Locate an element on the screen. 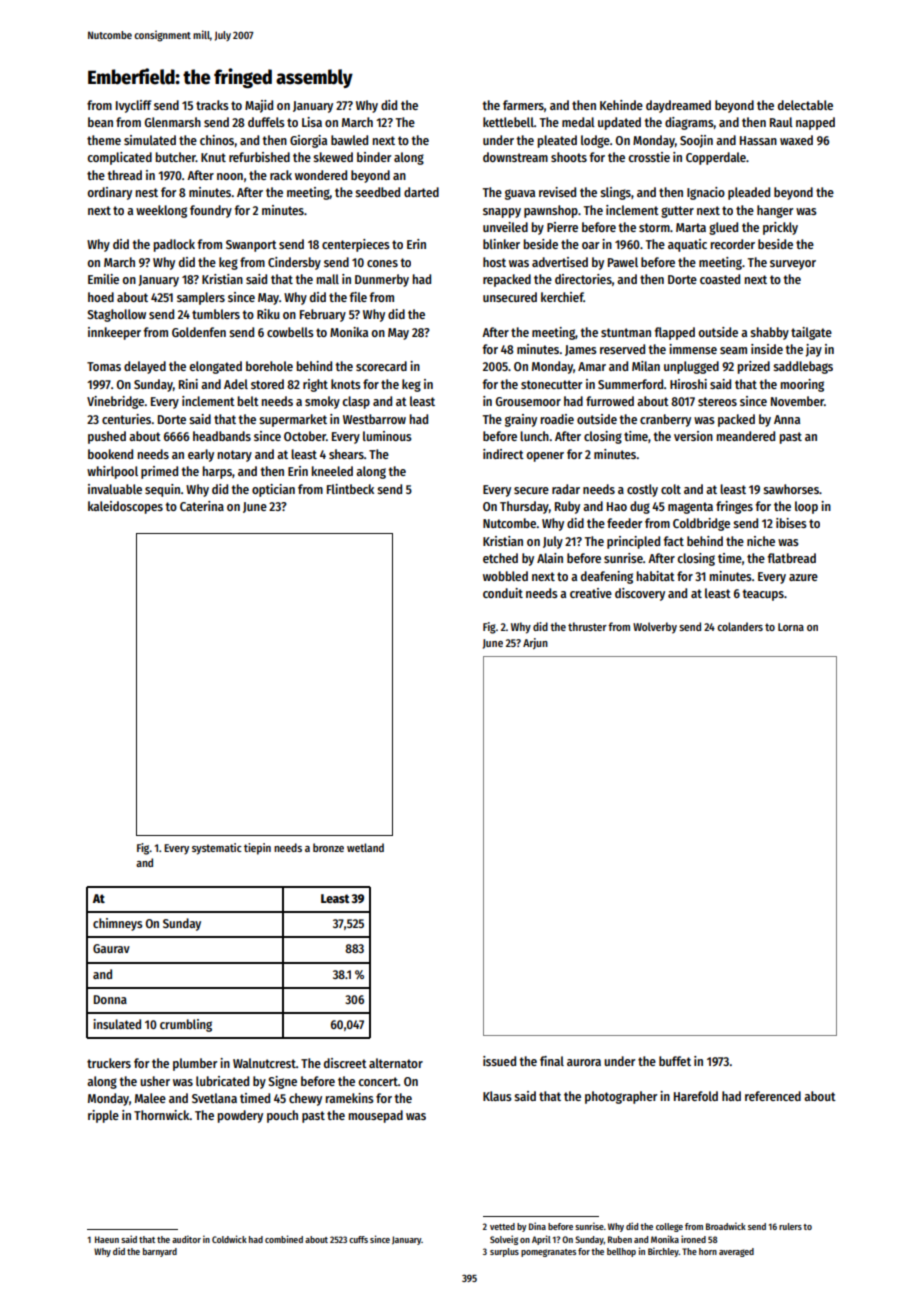 This screenshot has height=1308, width=924. final is located at coordinates (552, 1061).
